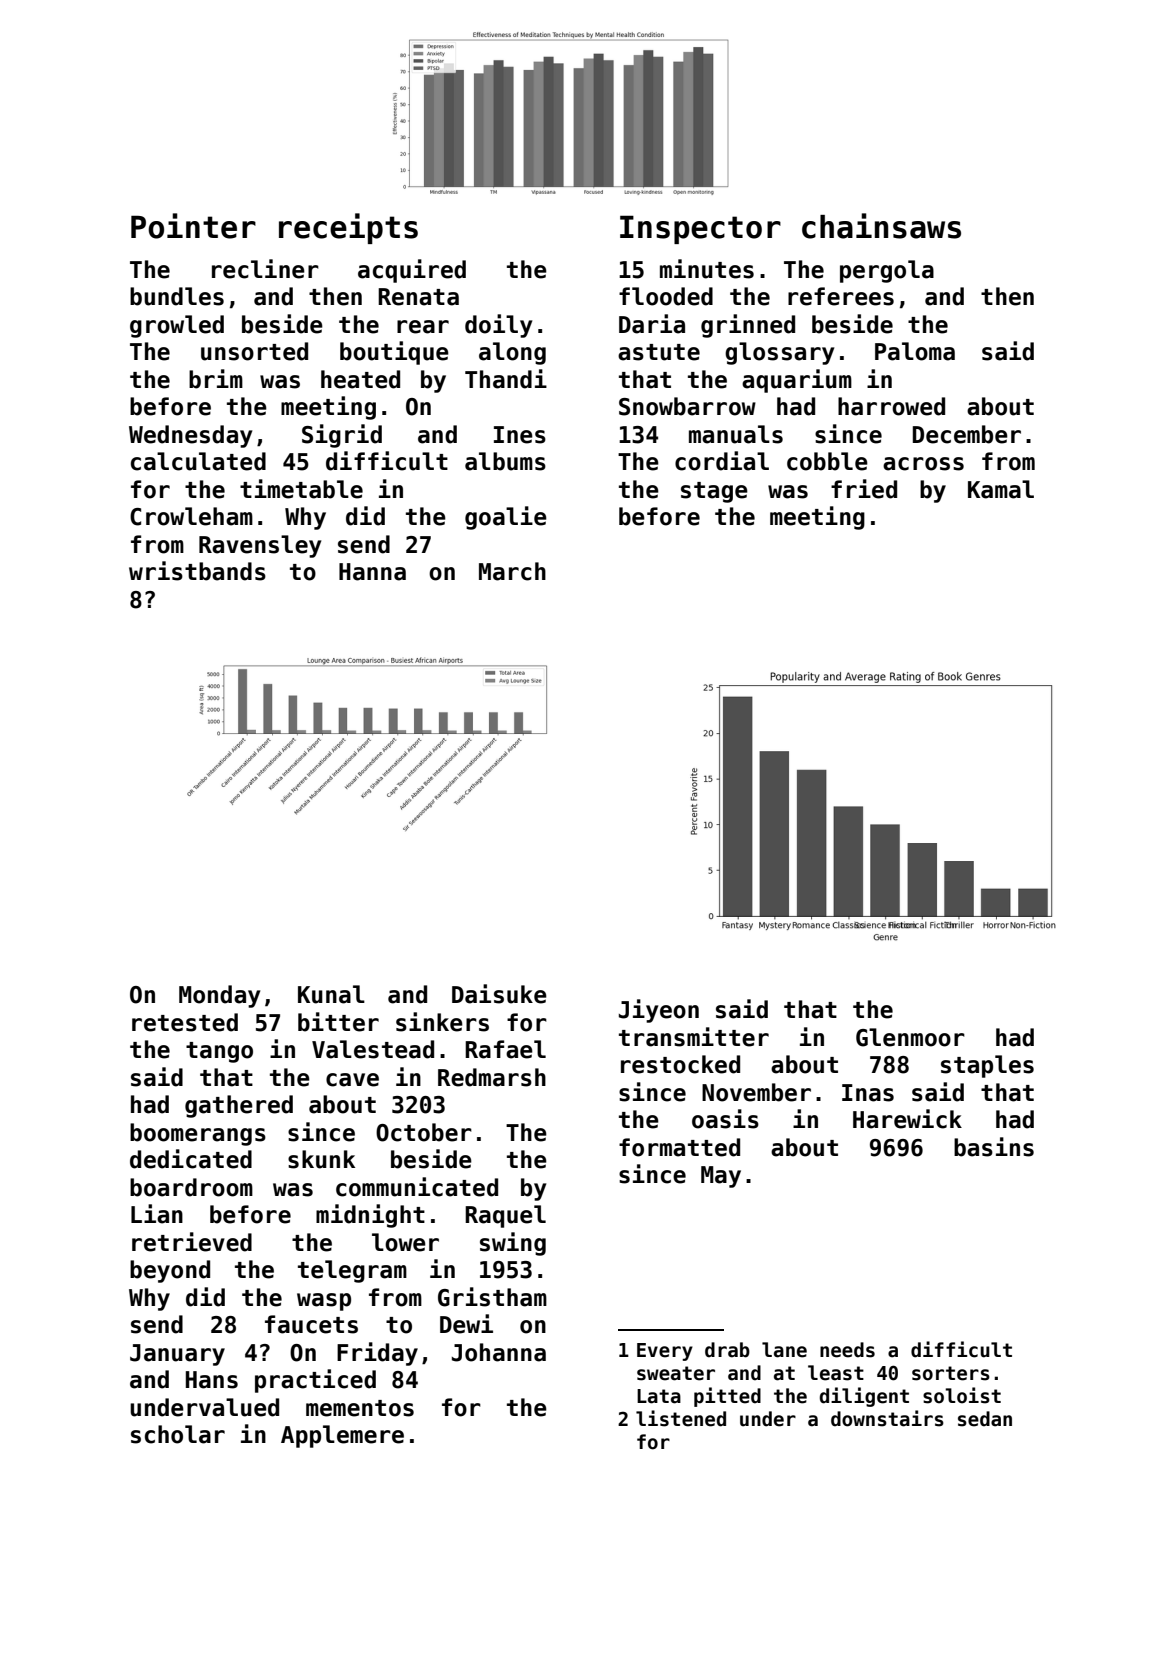 Image resolution: width=1165 pixels, height=1654 pixels. Describe the element at coordinates (520, 435) in the screenshot. I see `Ines` at that location.
